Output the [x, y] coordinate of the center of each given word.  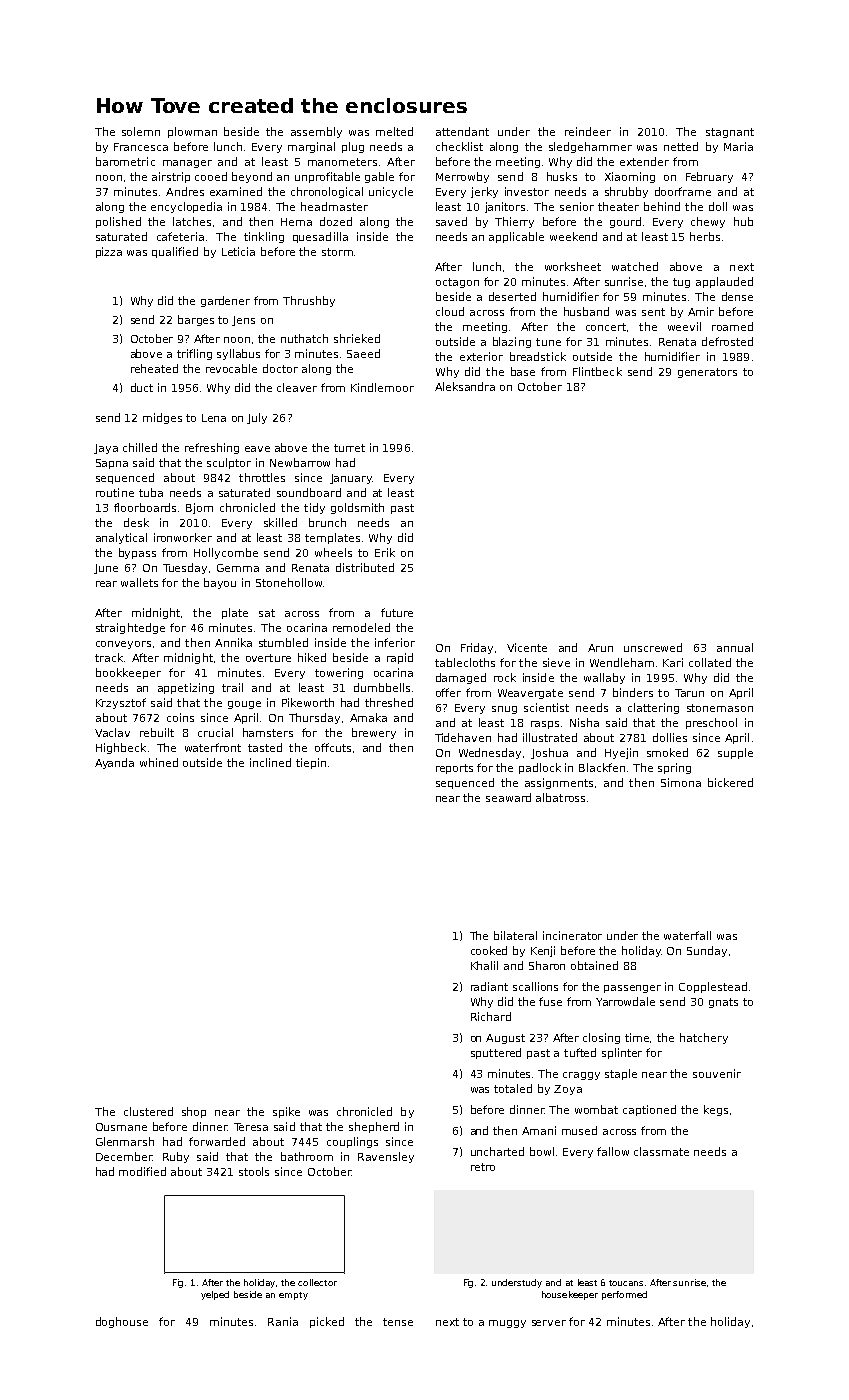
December [124, 1156]
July [257, 418]
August [505, 1039]
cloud [450, 311]
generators [707, 373]
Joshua [549, 753]
